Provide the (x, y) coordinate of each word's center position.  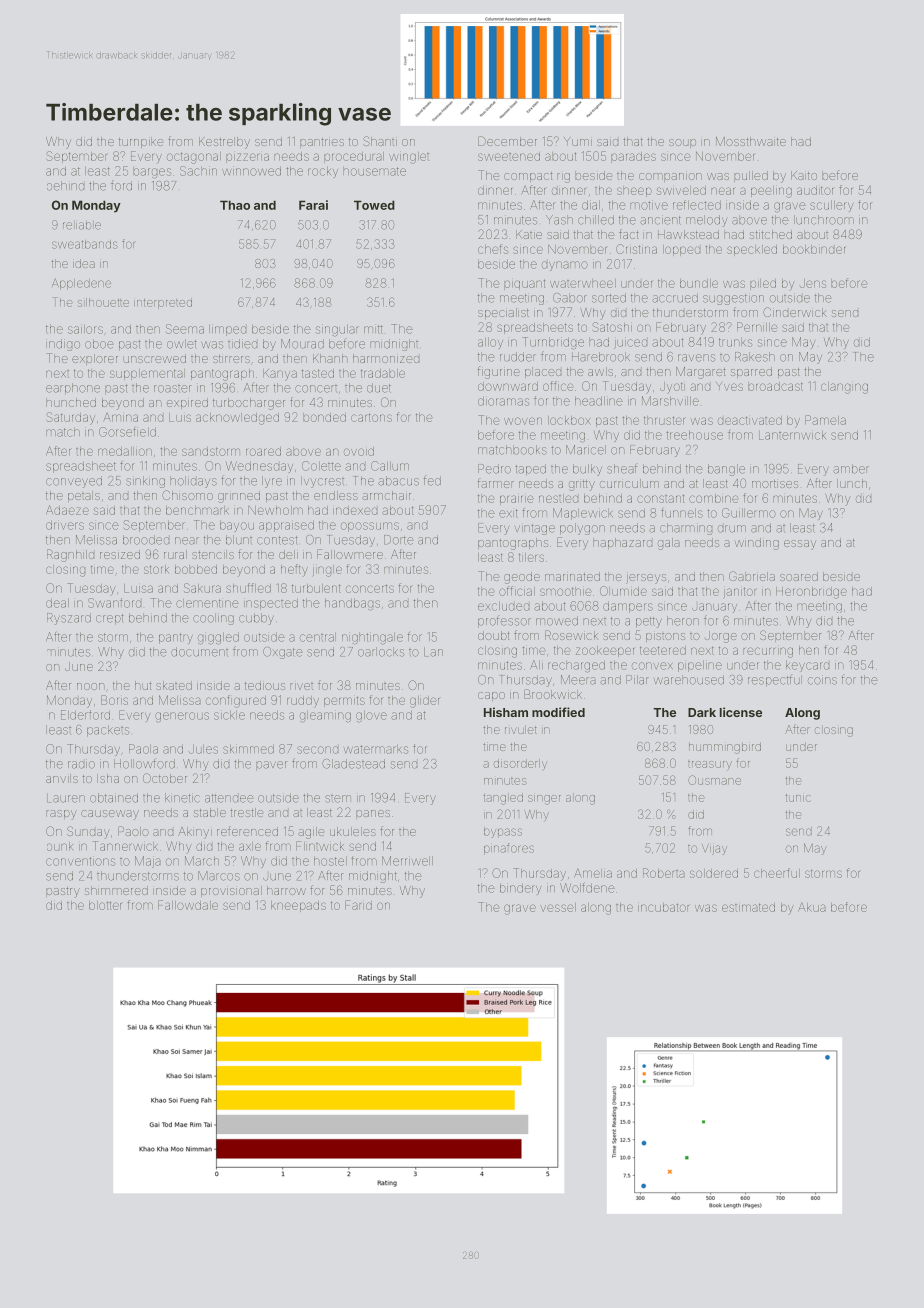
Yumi (578, 141)
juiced (630, 343)
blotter (106, 905)
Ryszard (69, 619)
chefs (493, 249)
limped (227, 330)
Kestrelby (224, 143)
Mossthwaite (751, 141)
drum (732, 529)
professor (504, 622)
